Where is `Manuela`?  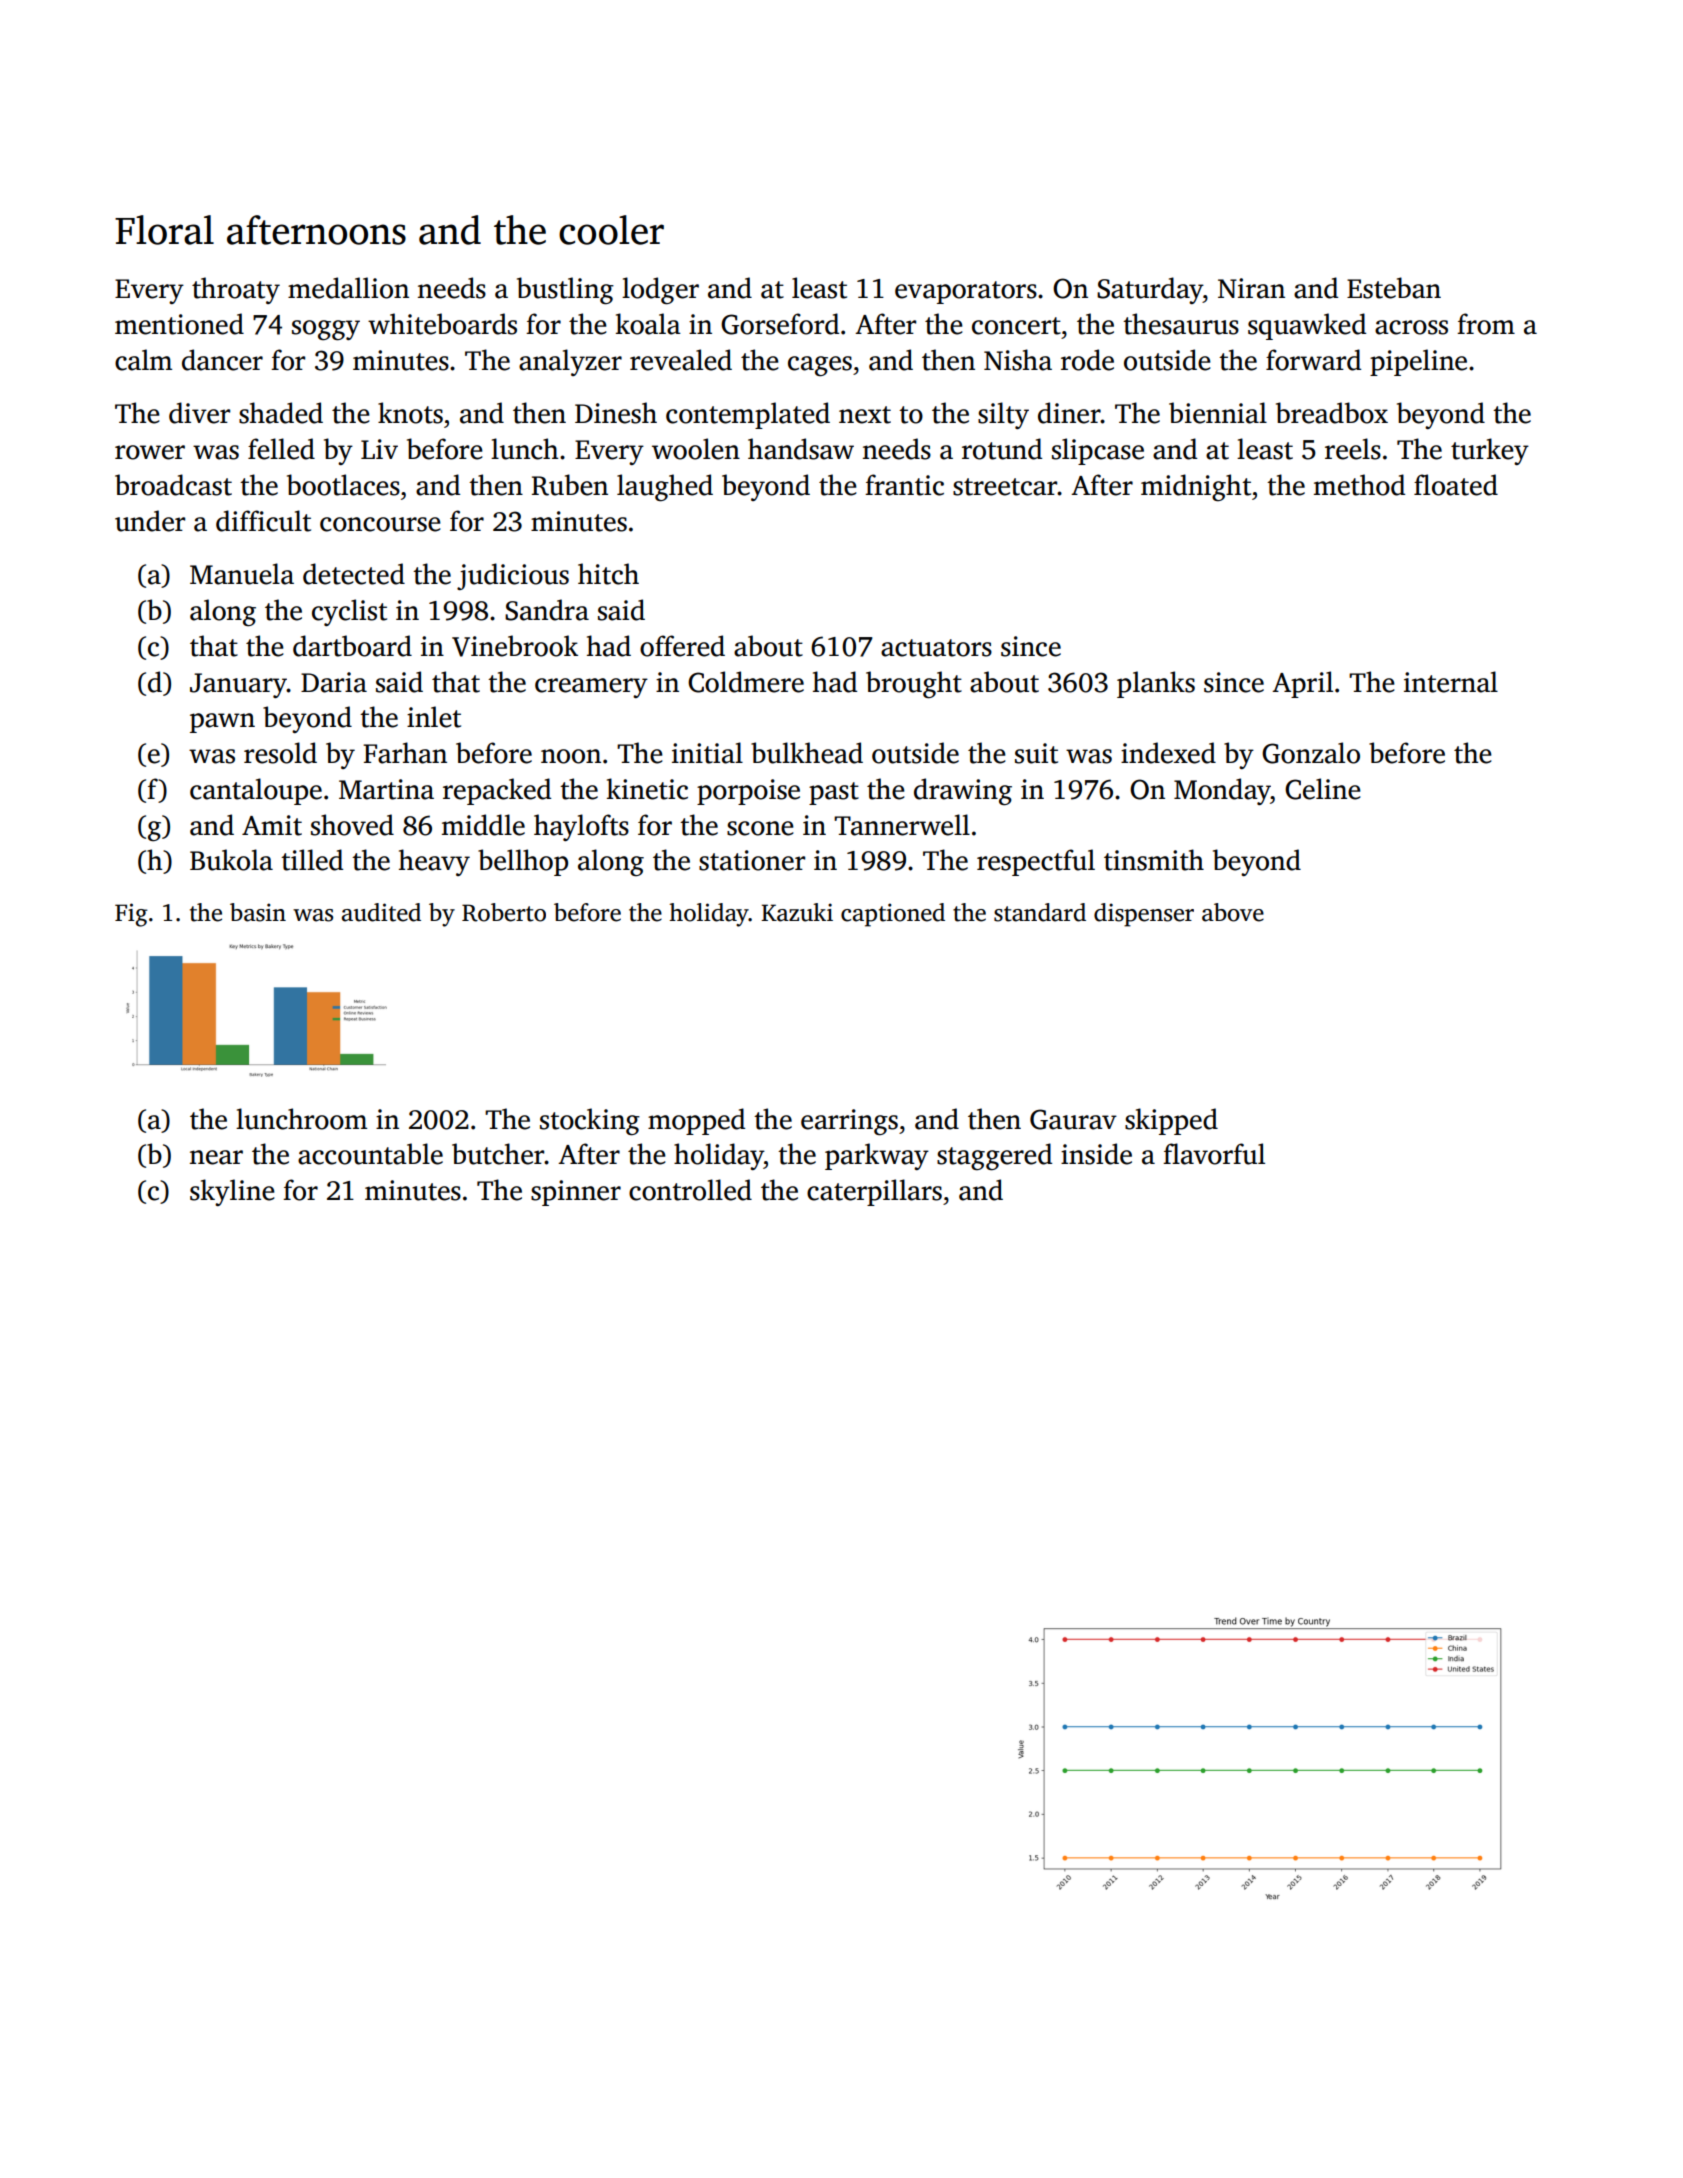 Manuela is located at coordinates (242, 574).
